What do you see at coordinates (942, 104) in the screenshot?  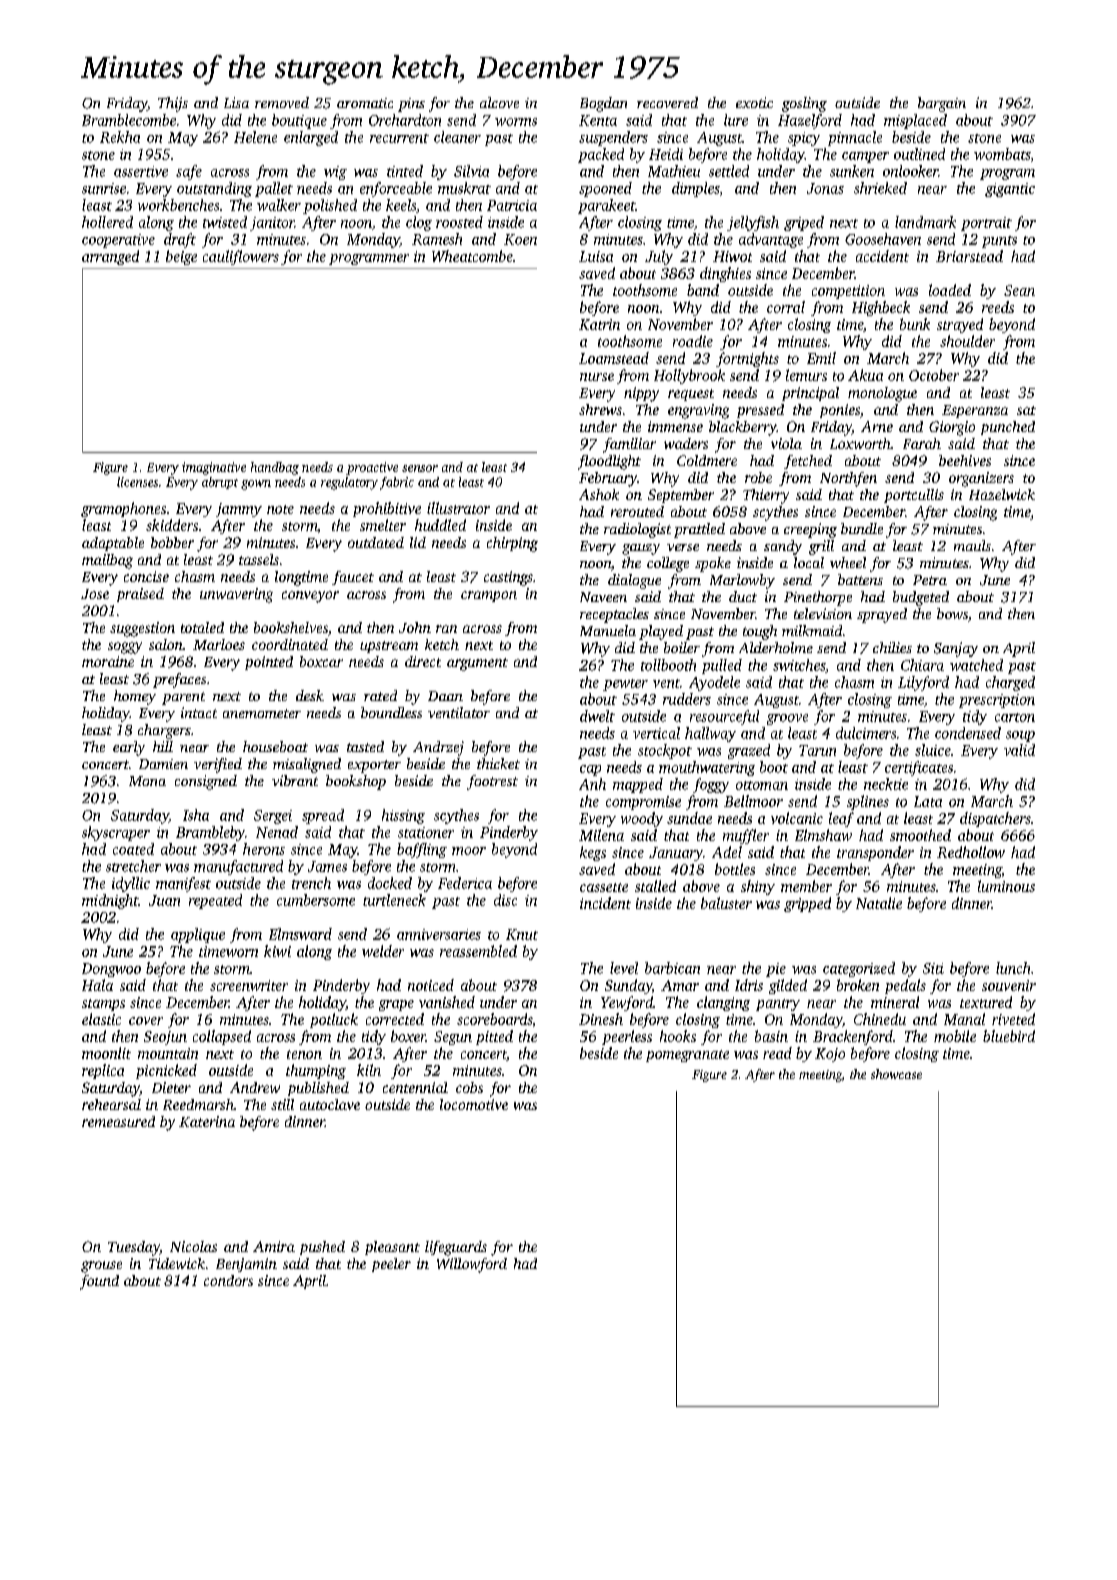 I see `bargain` at bounding box center [942, 104].
